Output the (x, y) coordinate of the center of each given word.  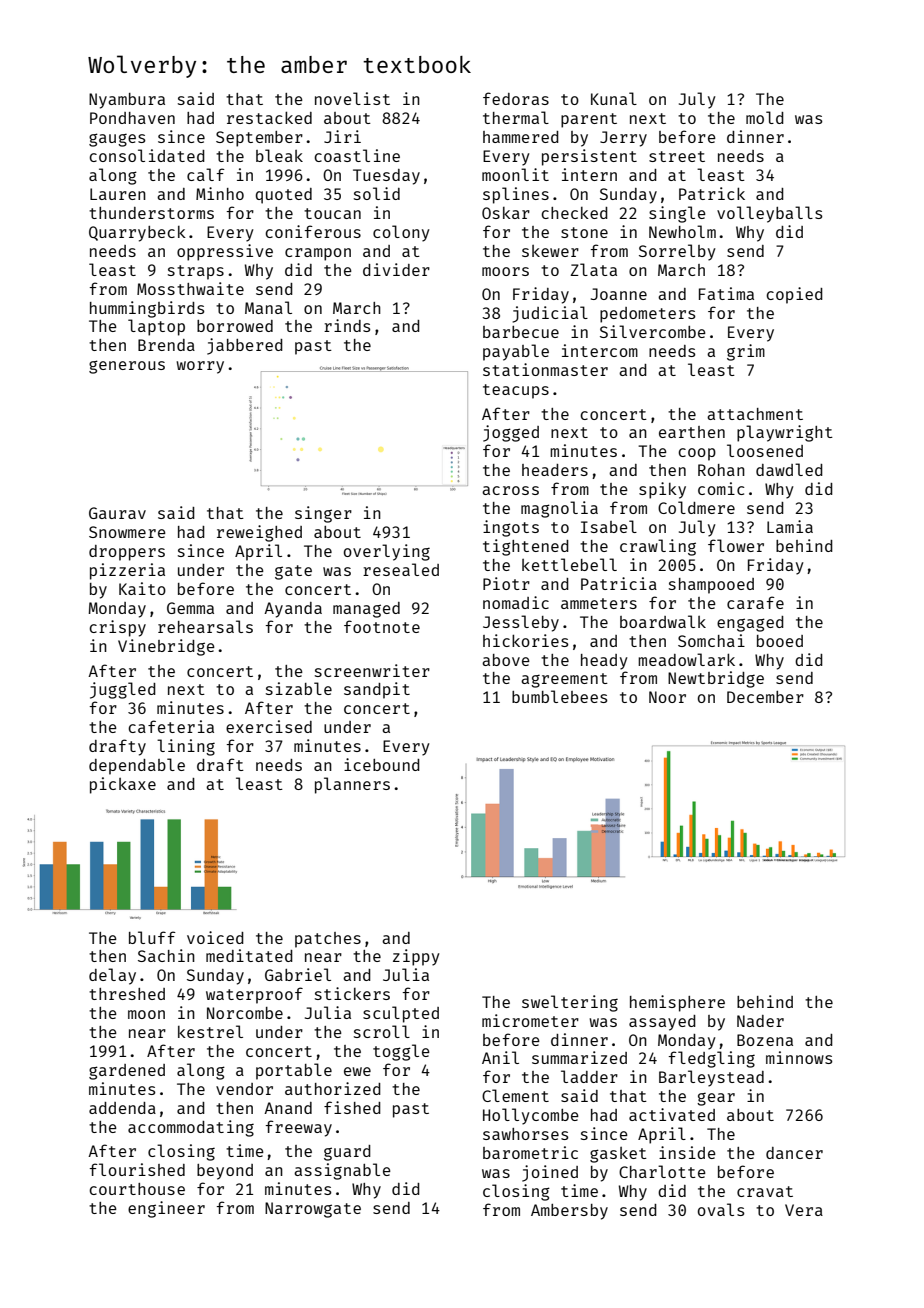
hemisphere (677, 1003)
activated (672, 1114)
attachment (755, 414)
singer (323, 514)
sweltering (570, 1003)
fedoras (516, 98)
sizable (299, 688)
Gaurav (117, 513)
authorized (333, 1088)
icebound (382, 764)
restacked (269, 117)
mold (765, 117)
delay (112, 976)
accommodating (191, 1128)
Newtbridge (716, 679)
